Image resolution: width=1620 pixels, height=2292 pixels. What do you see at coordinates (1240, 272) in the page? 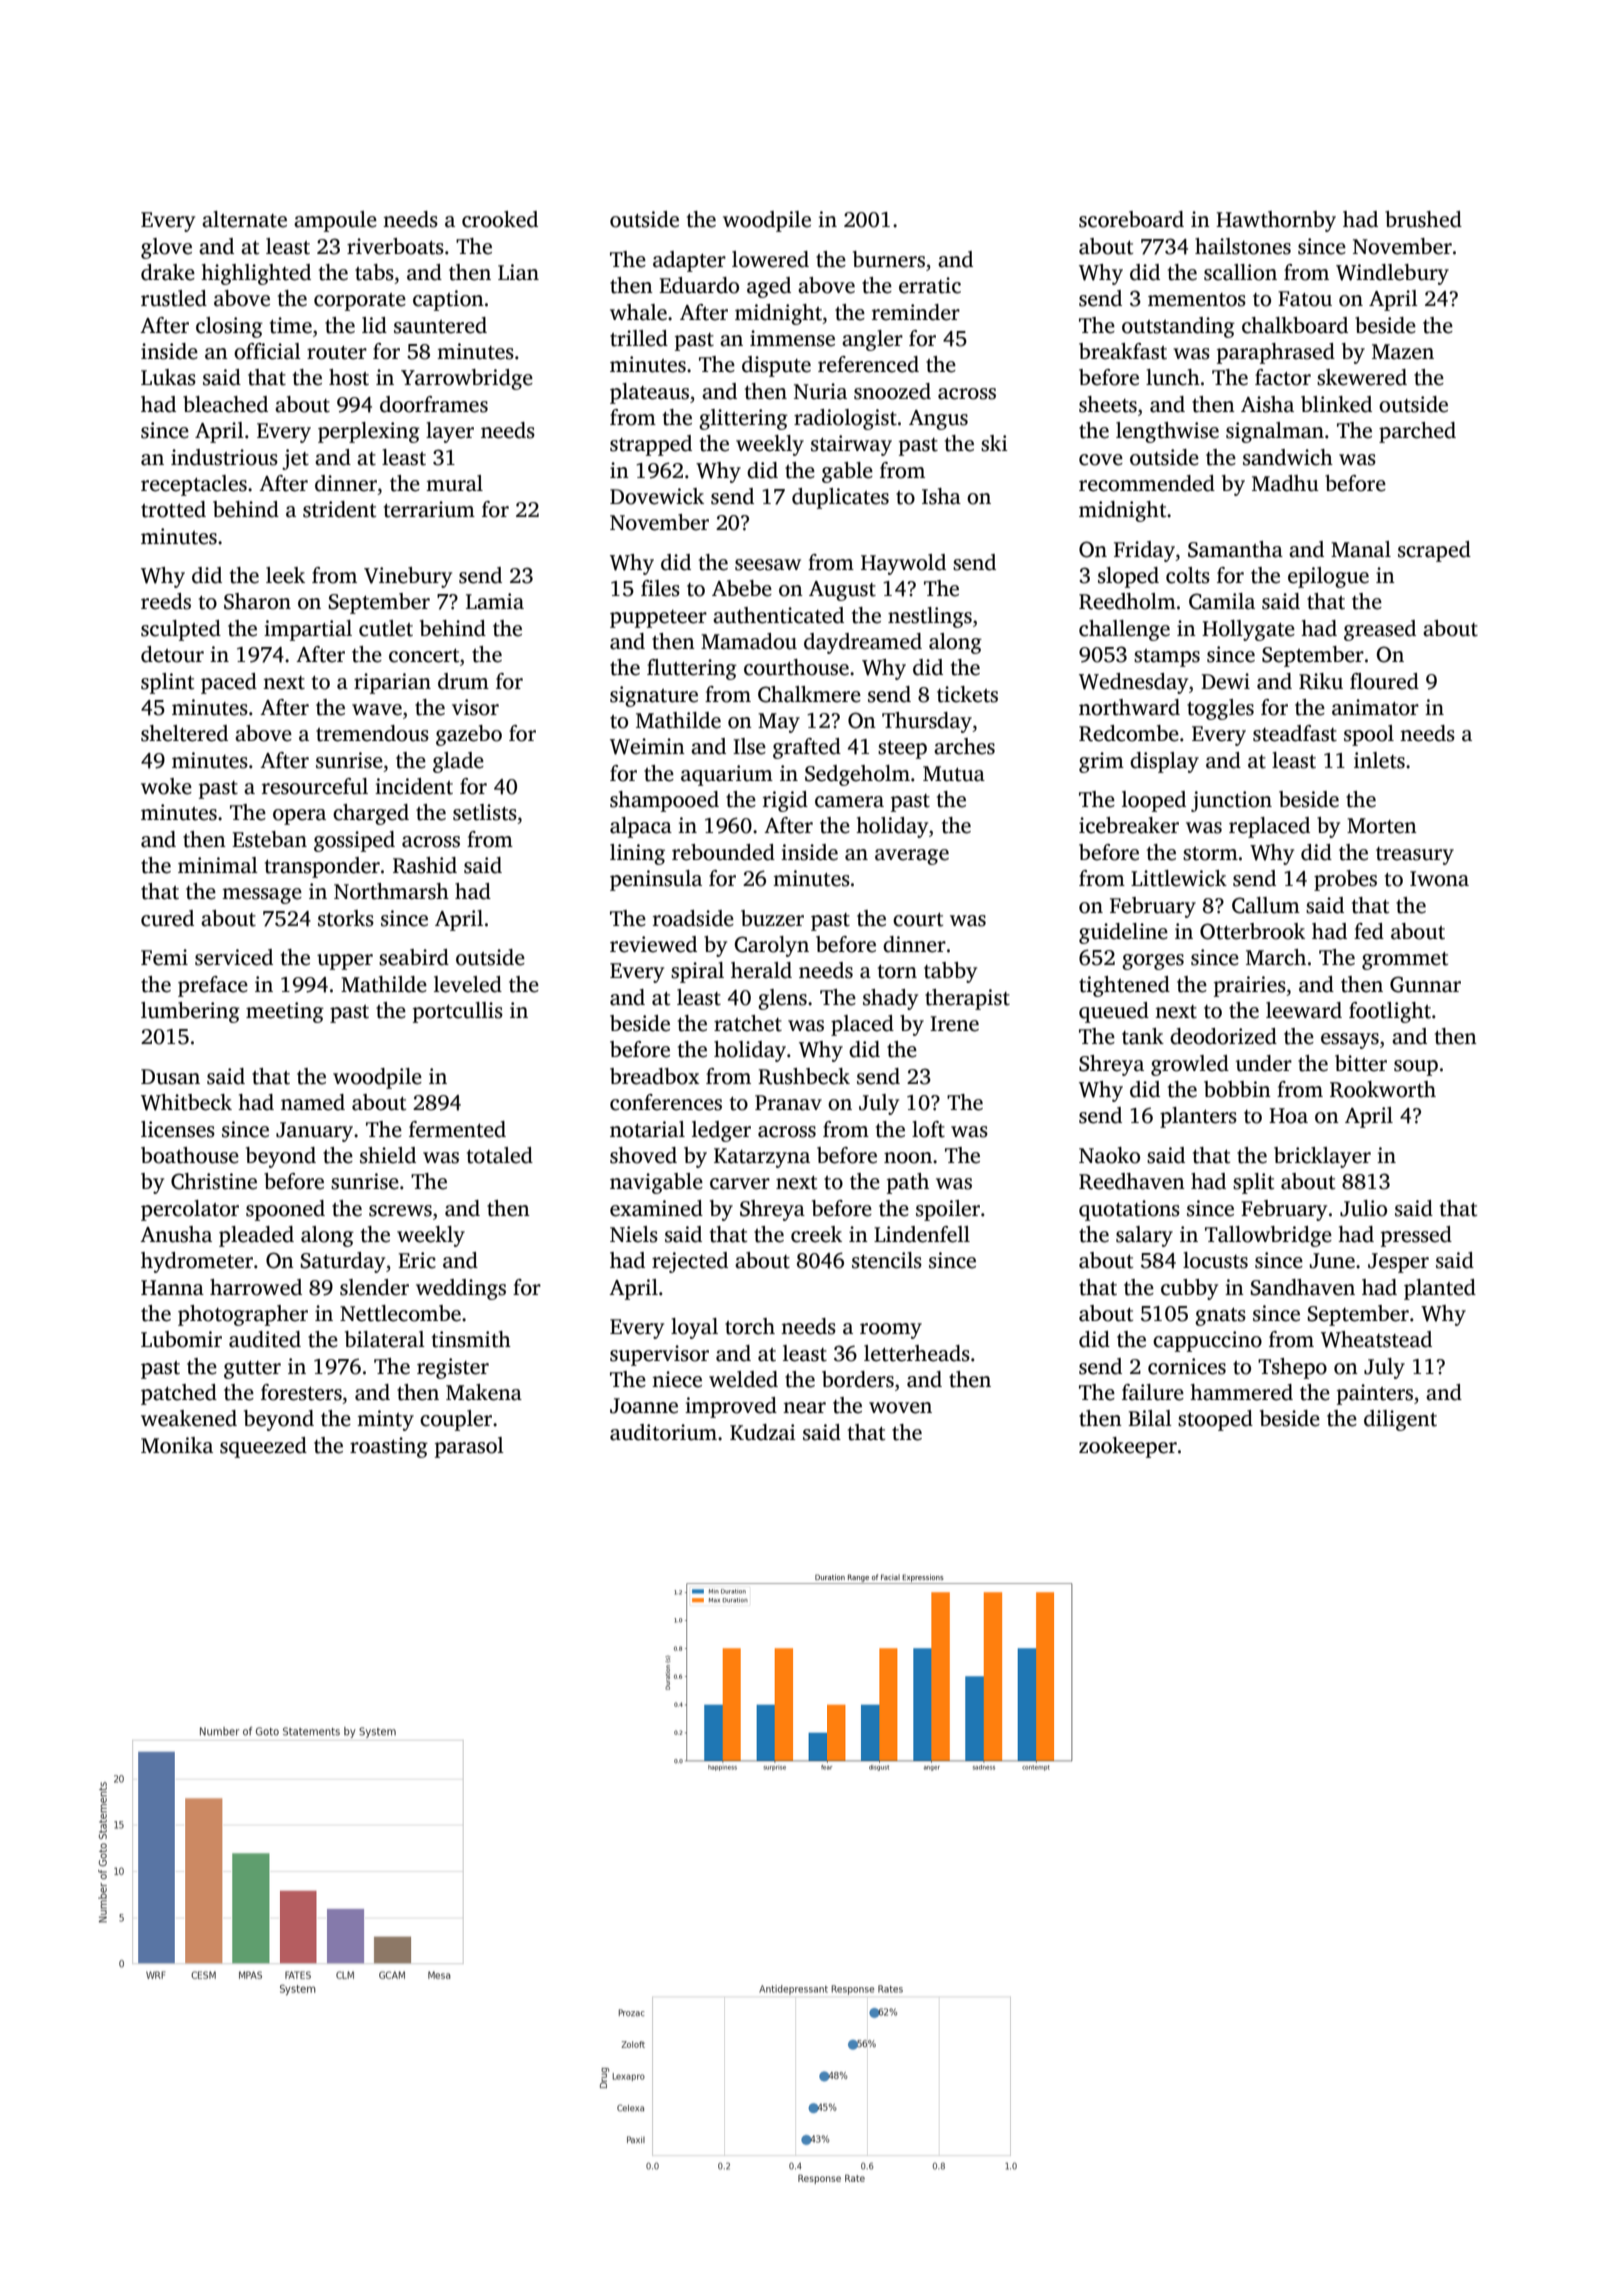
I see `scallion` at bounding box center [1240, 272].
